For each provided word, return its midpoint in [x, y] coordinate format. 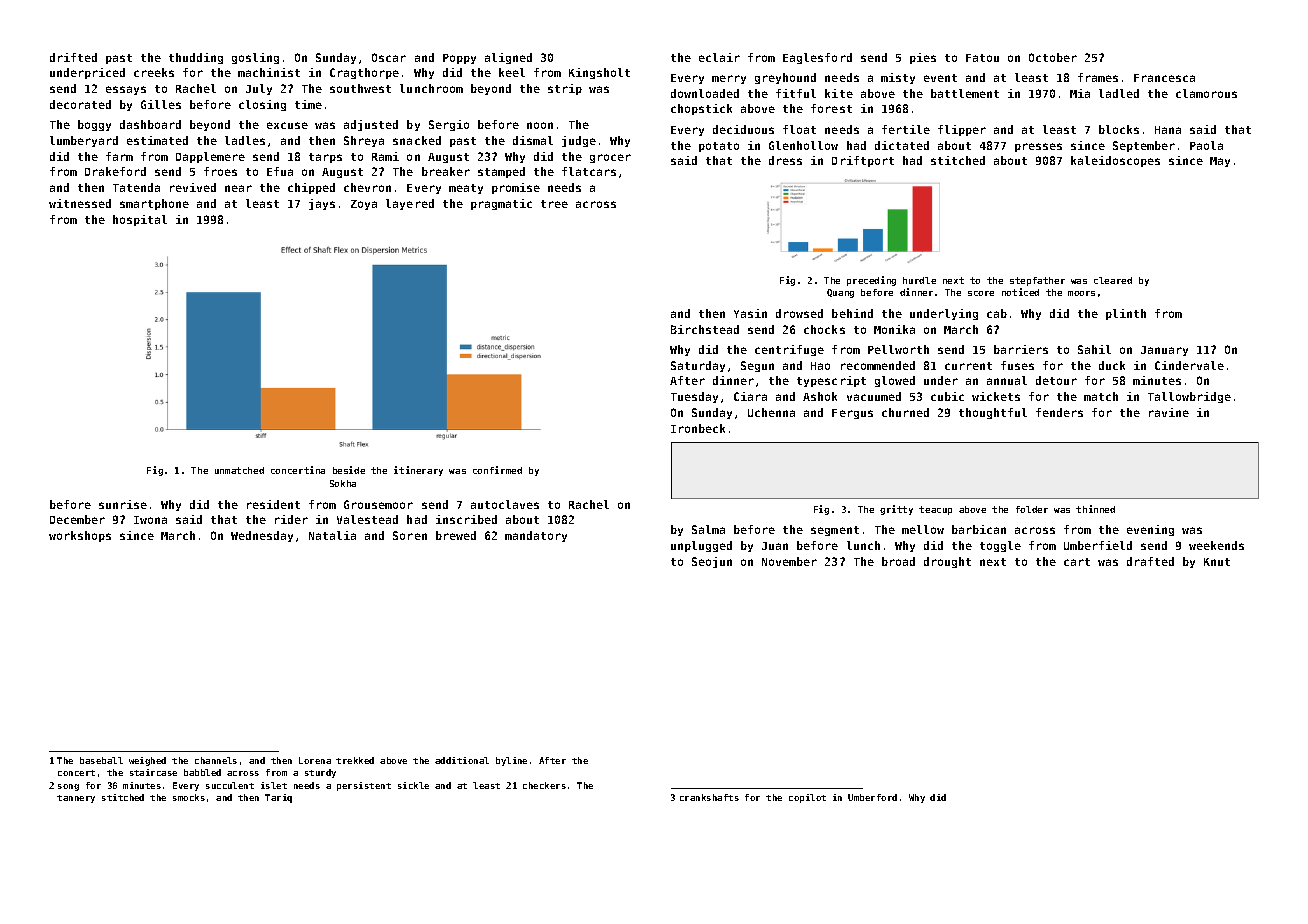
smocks [189, 797]
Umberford [872, 797]
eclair [719, 57]
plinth [1126, 314]
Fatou [982, 58]
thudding [196, 58]
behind [852, 313]
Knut [1217, 562]
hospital [140, 220]
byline [511, 761]
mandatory [536, 536]
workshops [80, 536]
